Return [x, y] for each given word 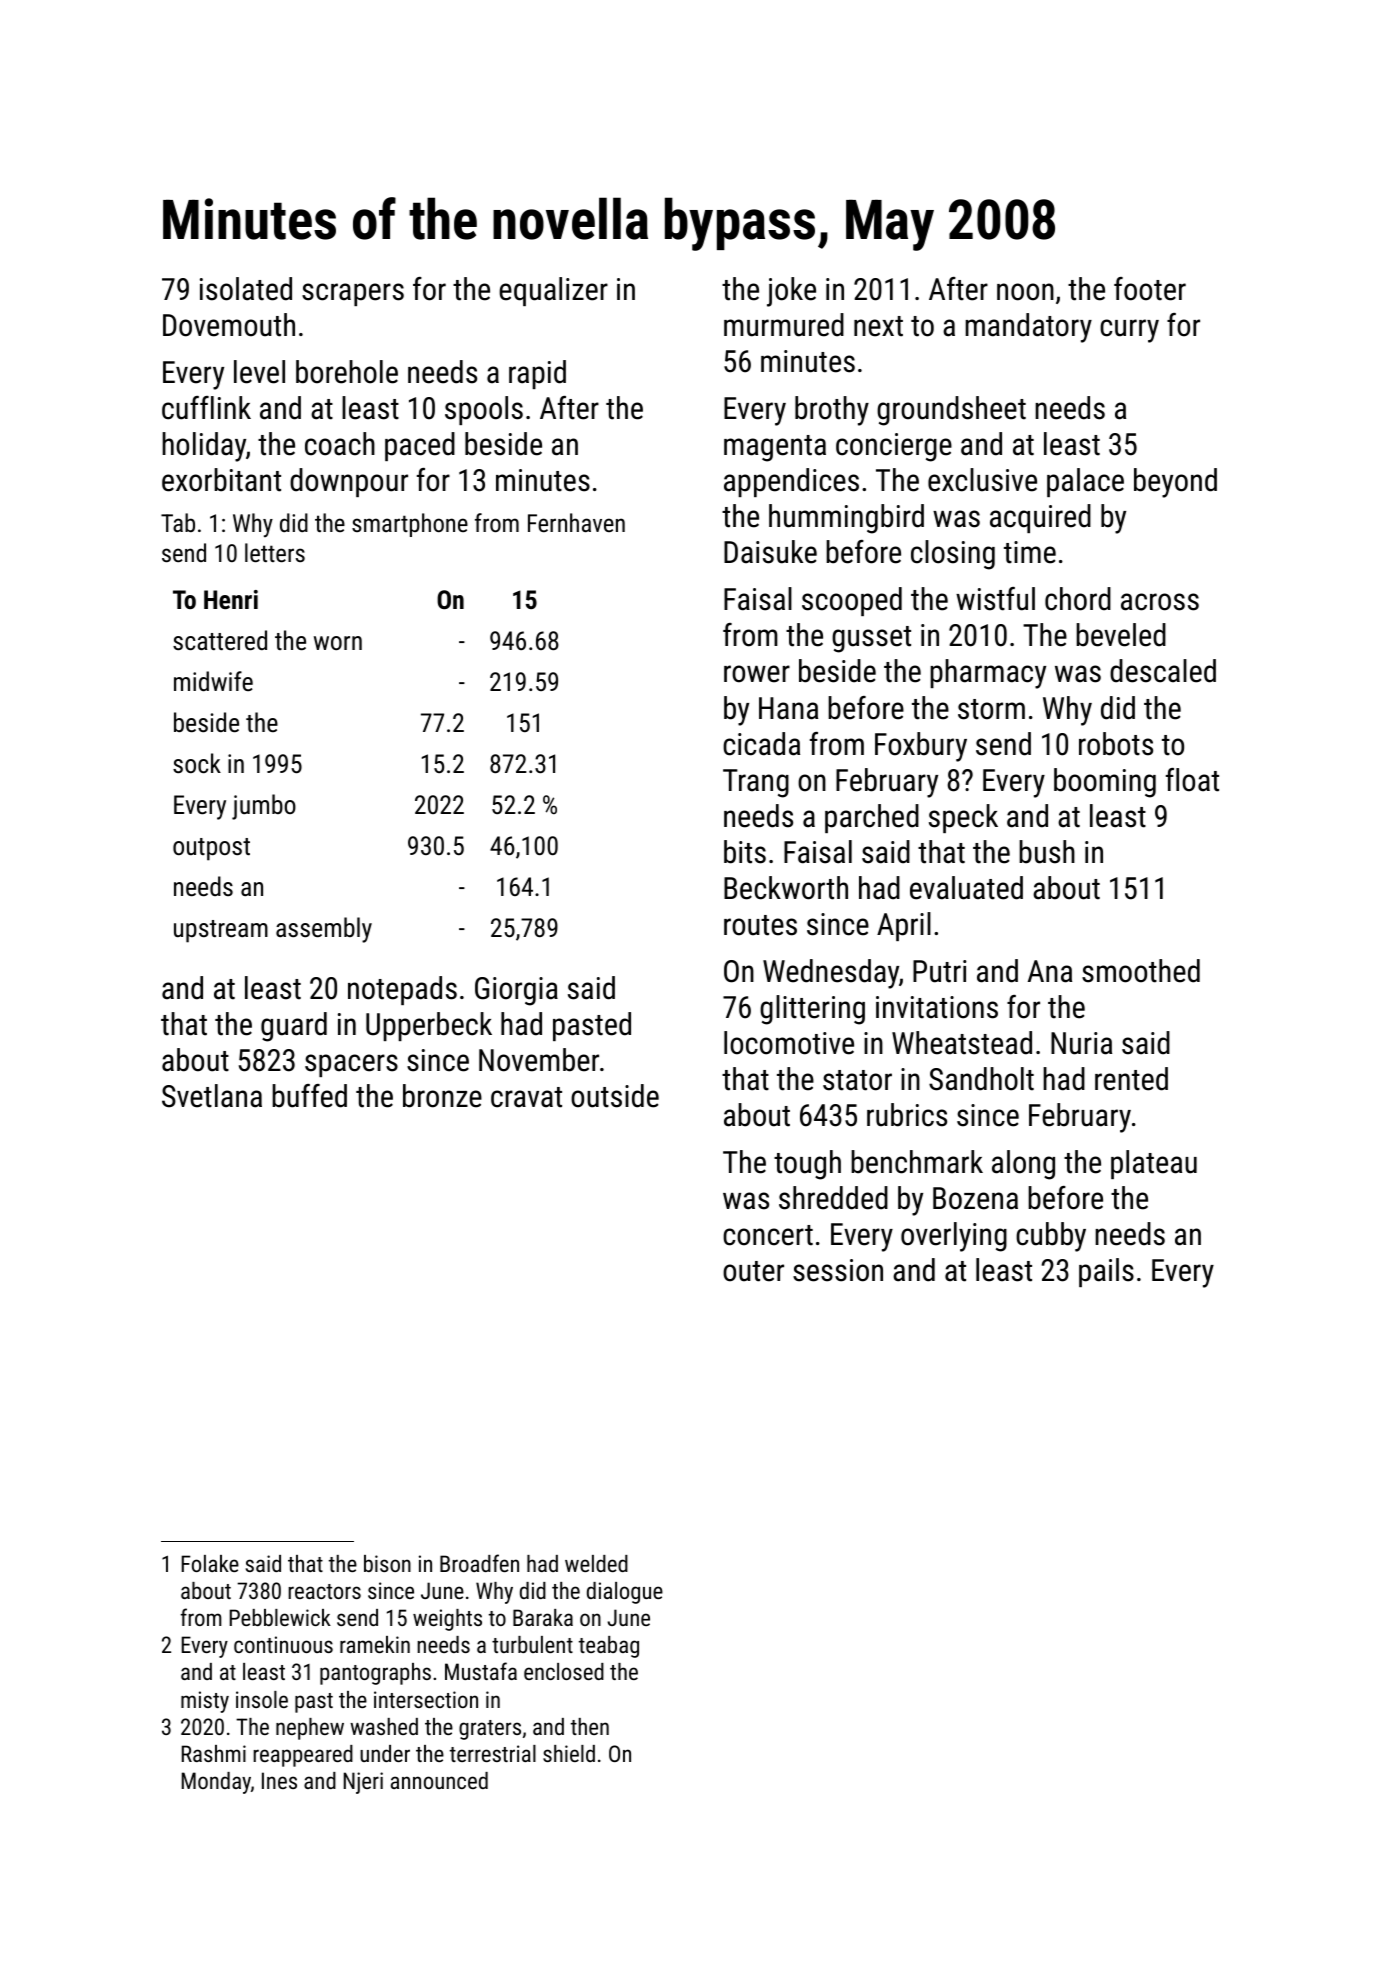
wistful [995, 599]
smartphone [410, 525]
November [539, 1060]
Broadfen [479, 1563]
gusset [871, 639]
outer [753, 1271]
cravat [526, 1097]
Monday [216, 1783]
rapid [537, 374]
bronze [442, 1096]
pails [1106, 1272]
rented [1131, 1079]
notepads [402, 990]
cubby [1051, 1237]
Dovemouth [229, 325]
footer [1150, 289]
